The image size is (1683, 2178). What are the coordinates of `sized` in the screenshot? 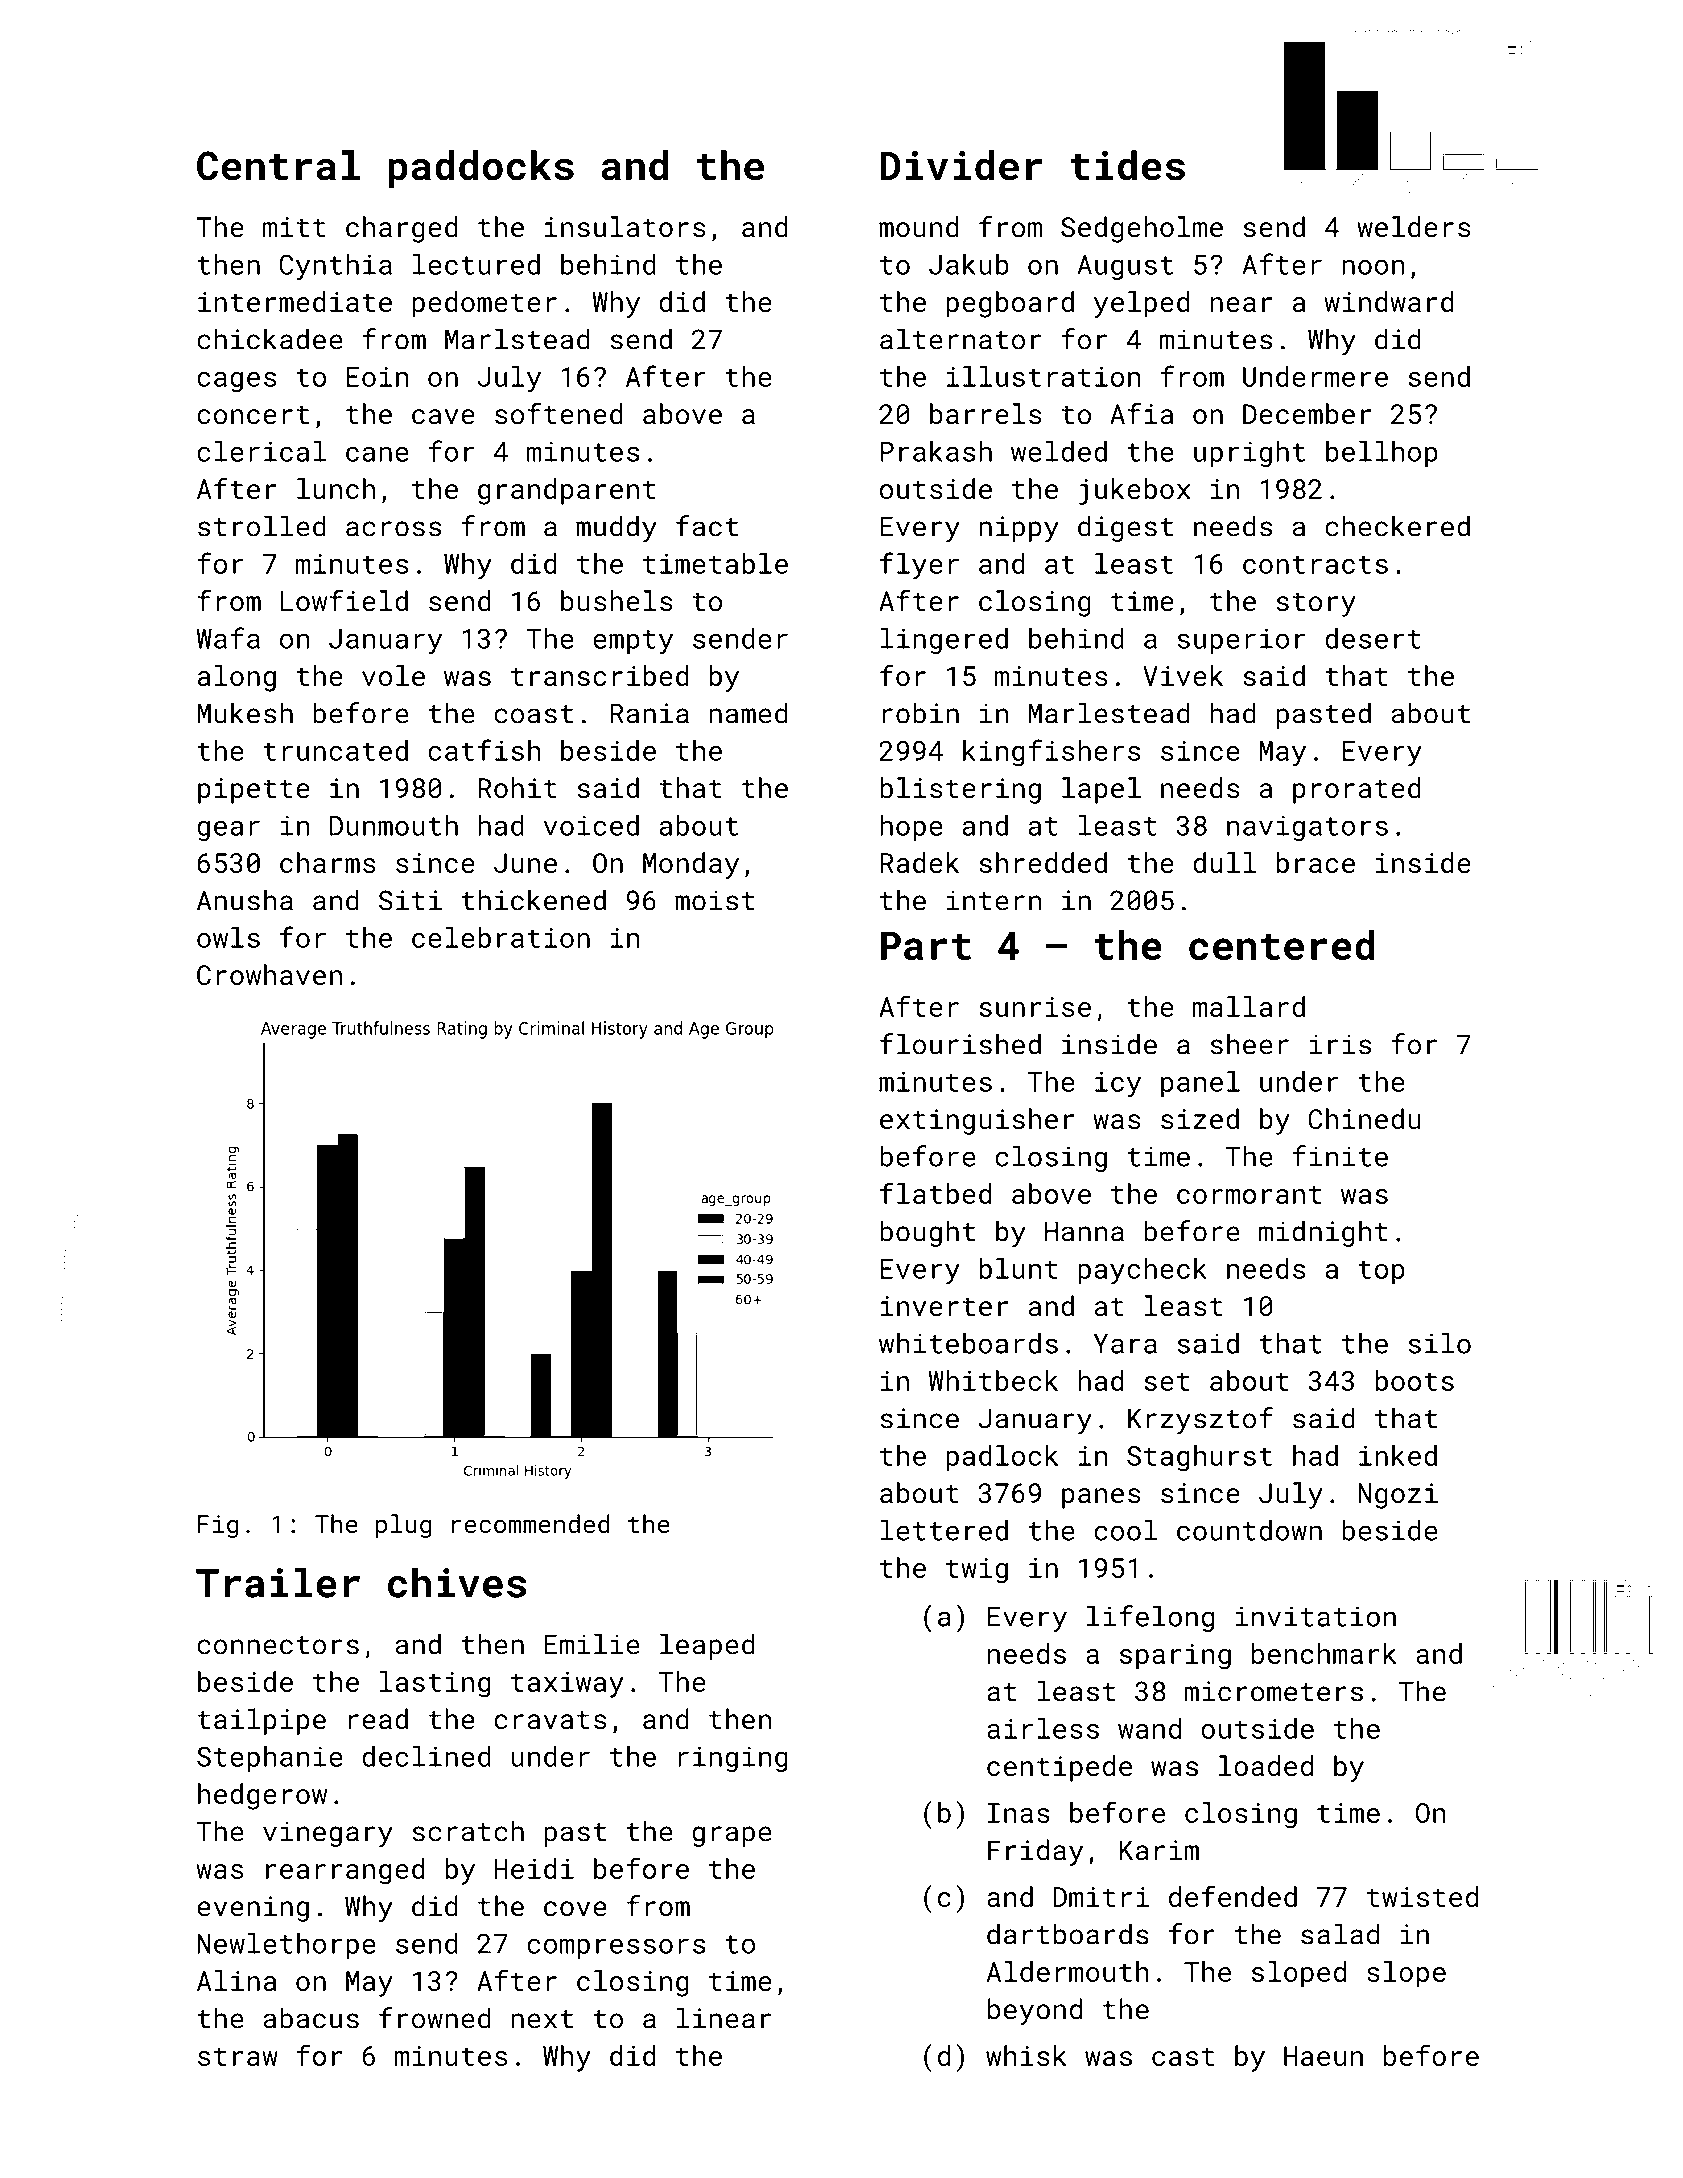 It's located at (1200, 1119).
